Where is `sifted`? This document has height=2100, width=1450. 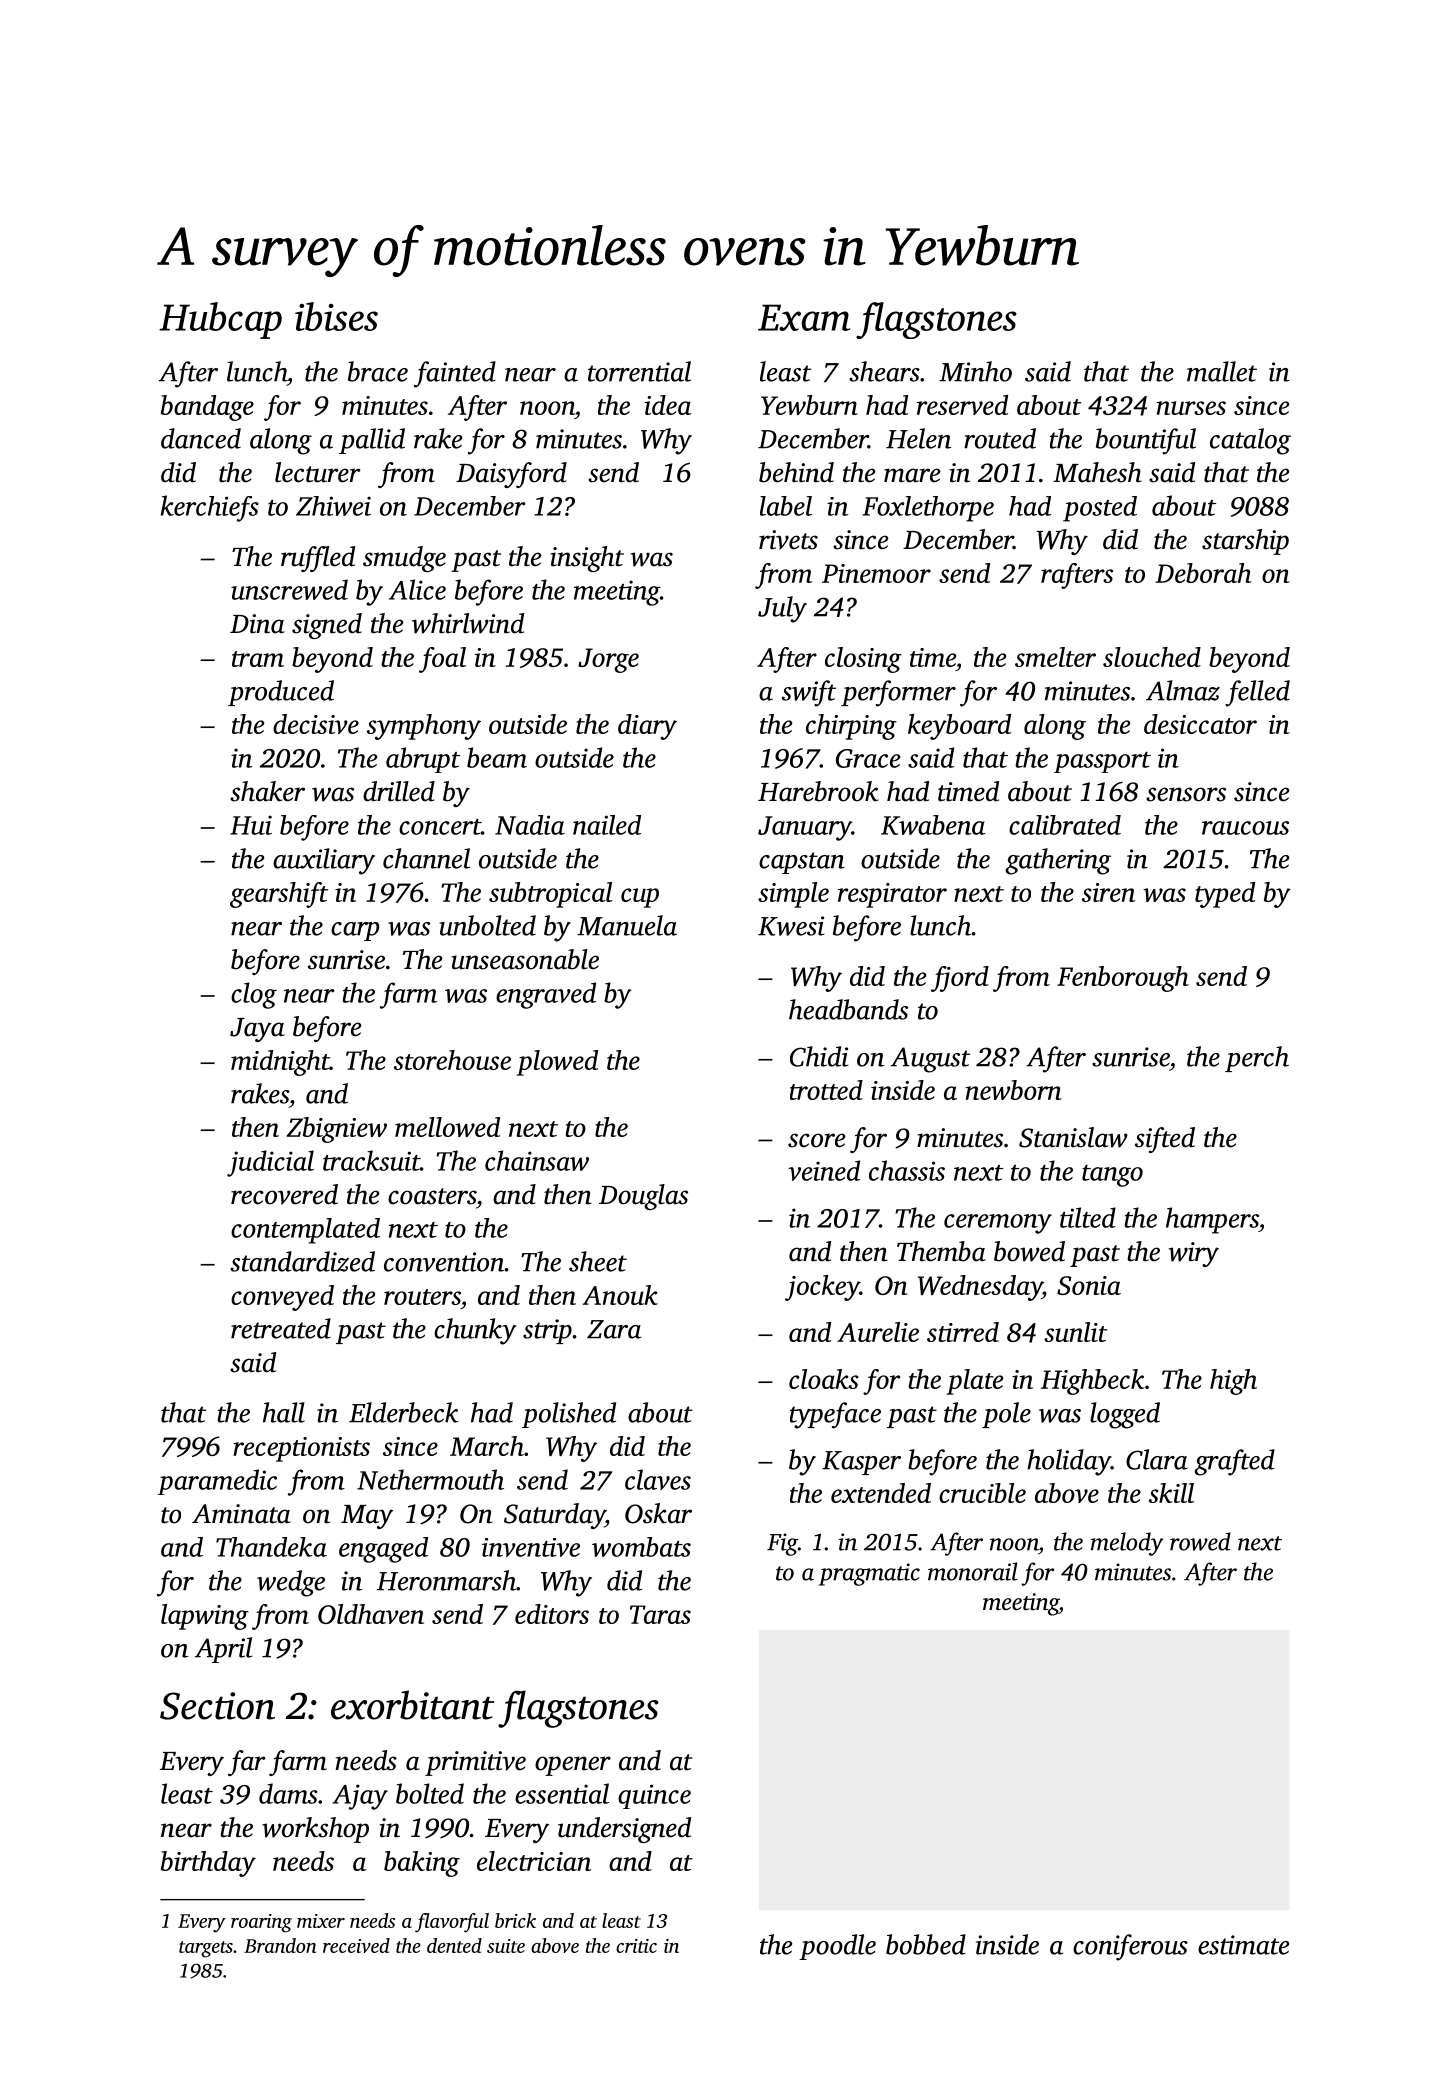 sifted is located at coordinates (1165, 1140).
